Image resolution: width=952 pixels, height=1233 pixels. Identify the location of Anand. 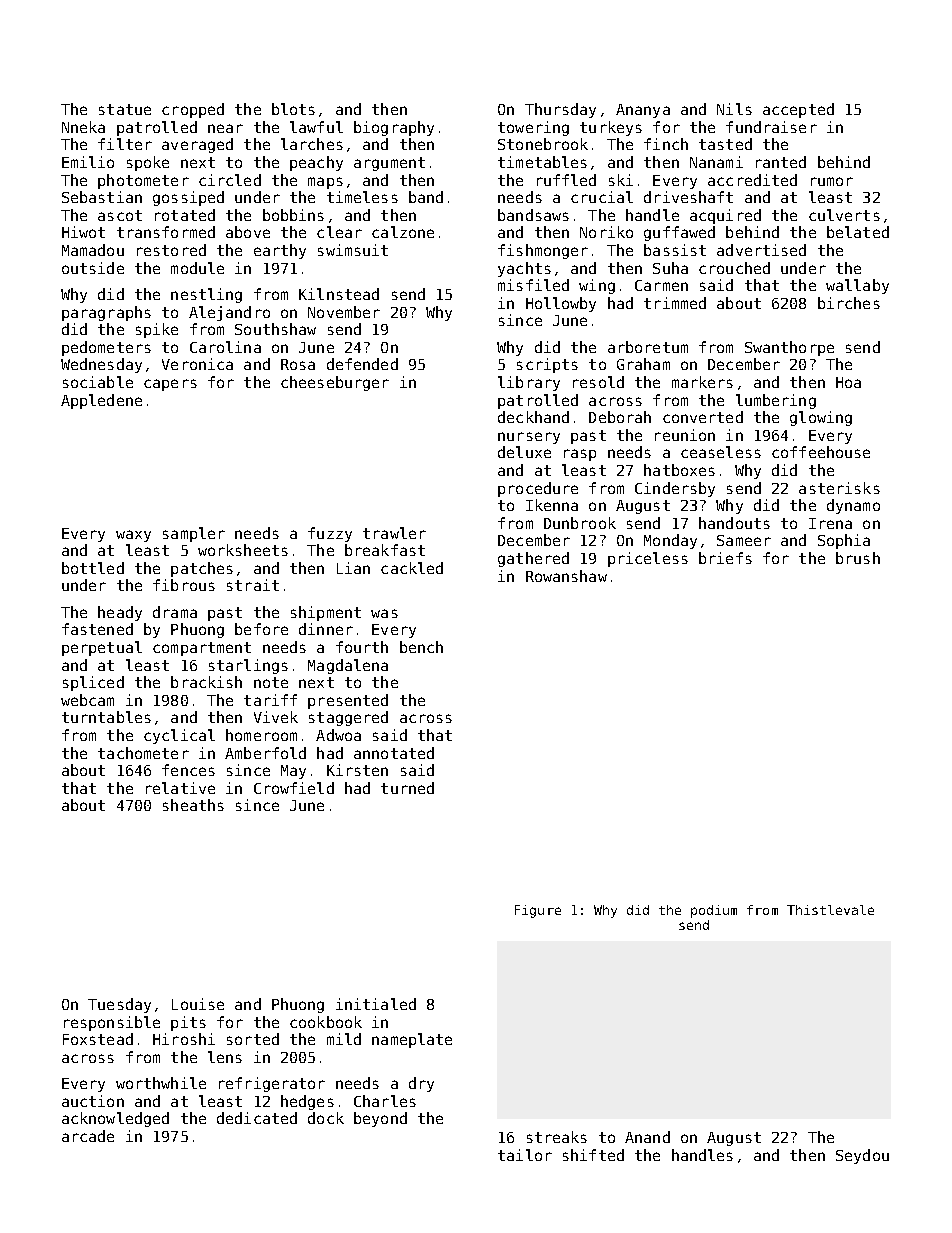
(647, 1137).
